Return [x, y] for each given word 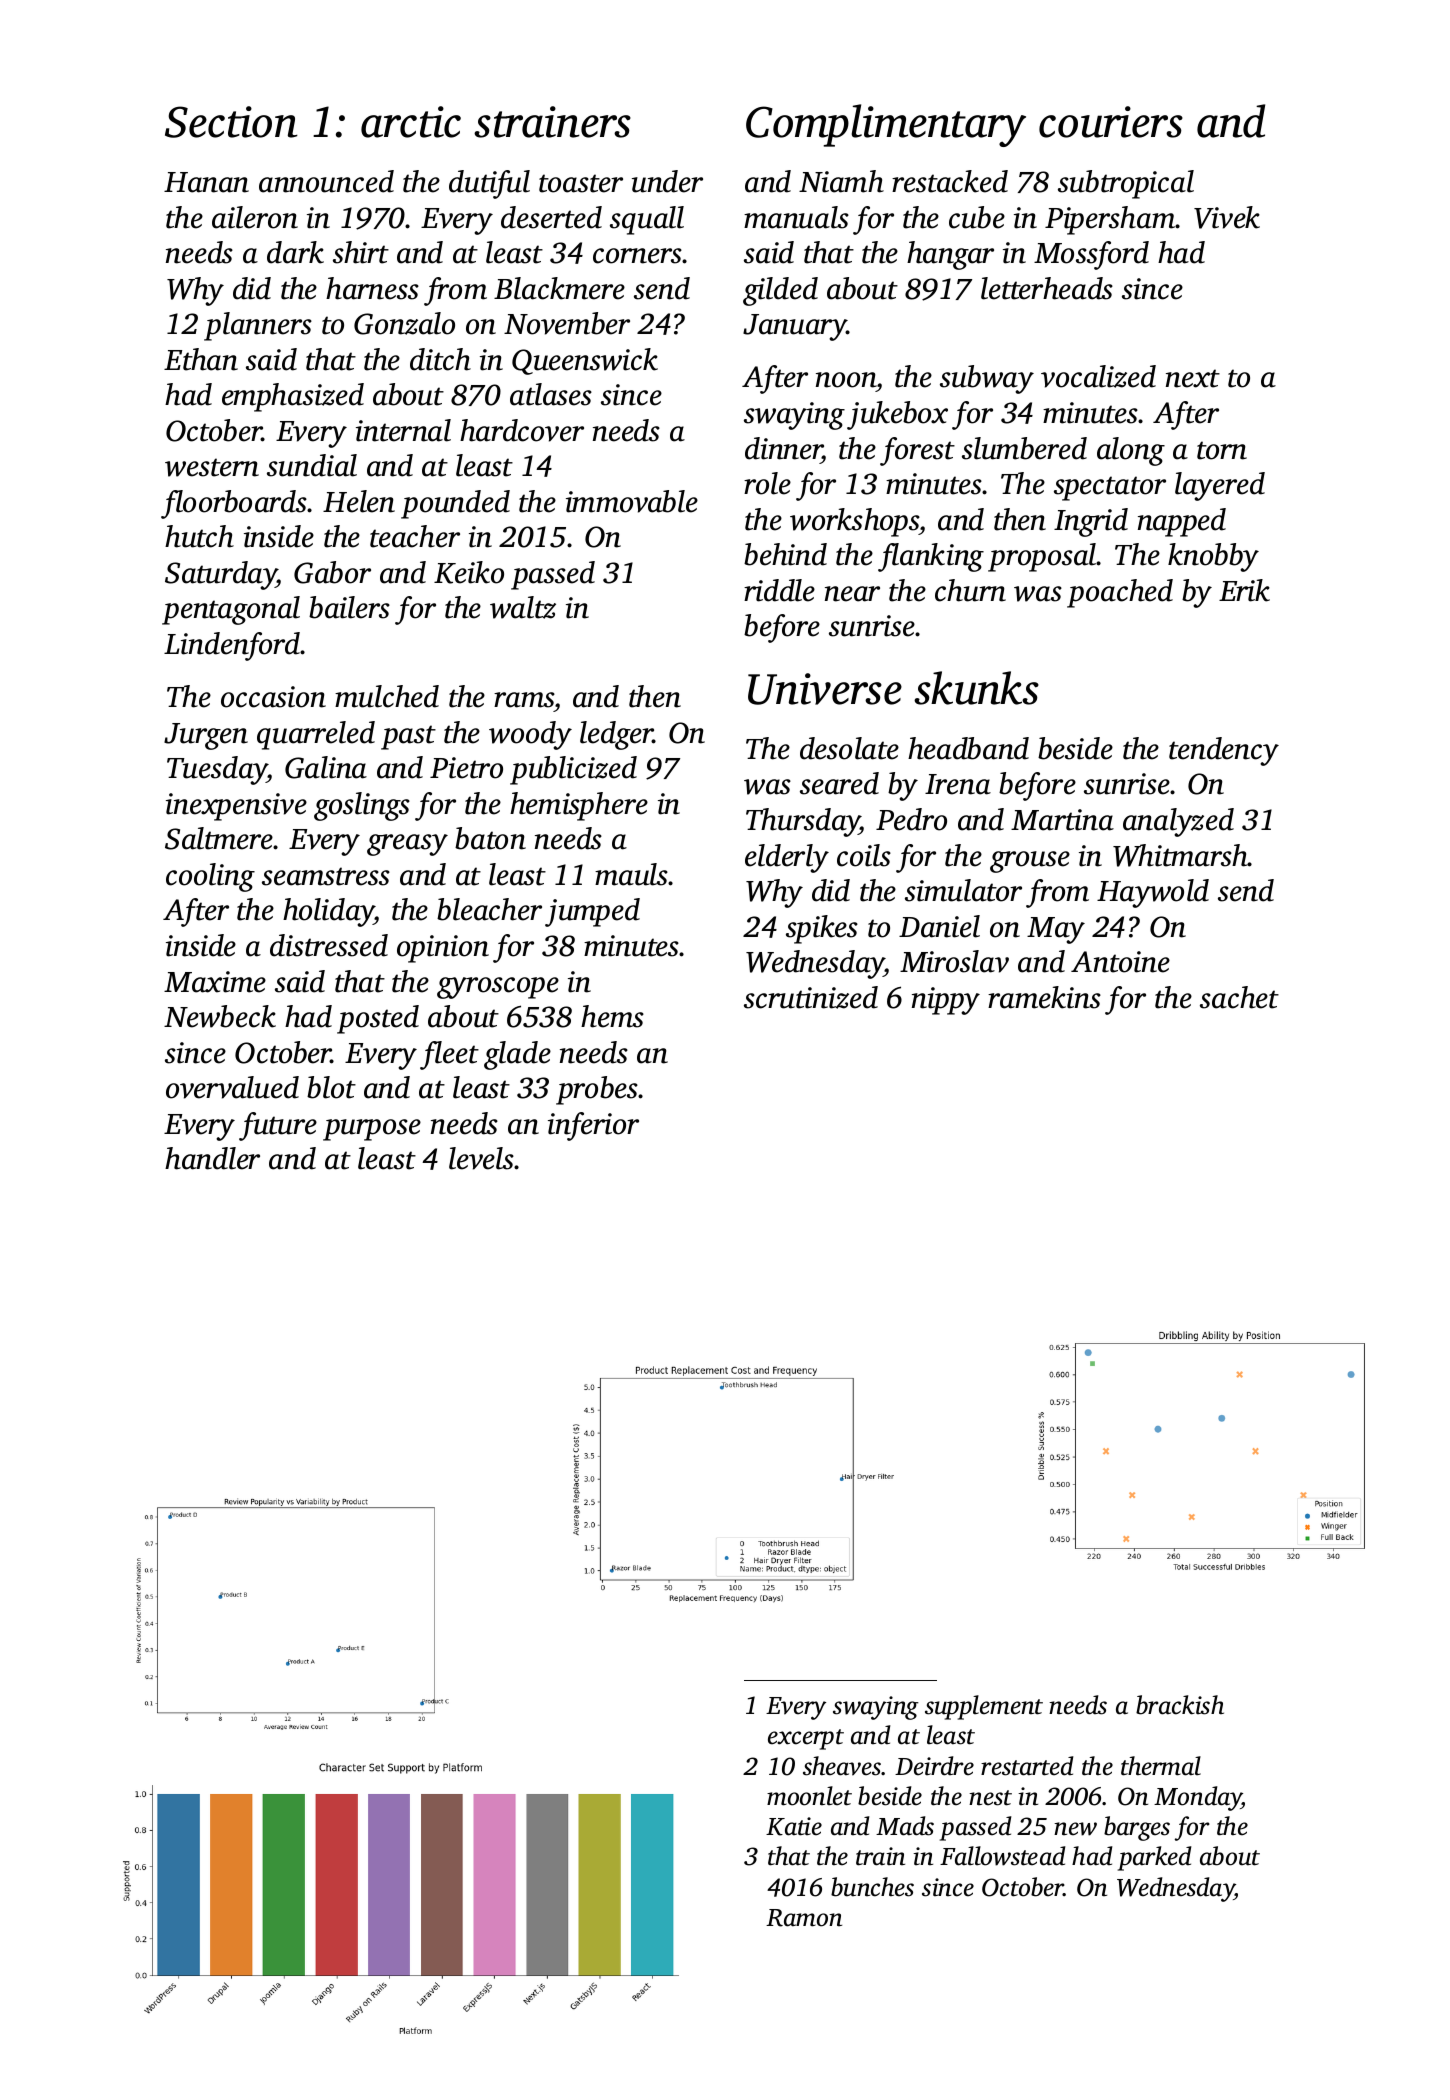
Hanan [206, 182]
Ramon [804, 1918]
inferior [593, 1126]
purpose [372, 1130]
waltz [523, 607]
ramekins [1044, 997]
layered [1220, 486]
